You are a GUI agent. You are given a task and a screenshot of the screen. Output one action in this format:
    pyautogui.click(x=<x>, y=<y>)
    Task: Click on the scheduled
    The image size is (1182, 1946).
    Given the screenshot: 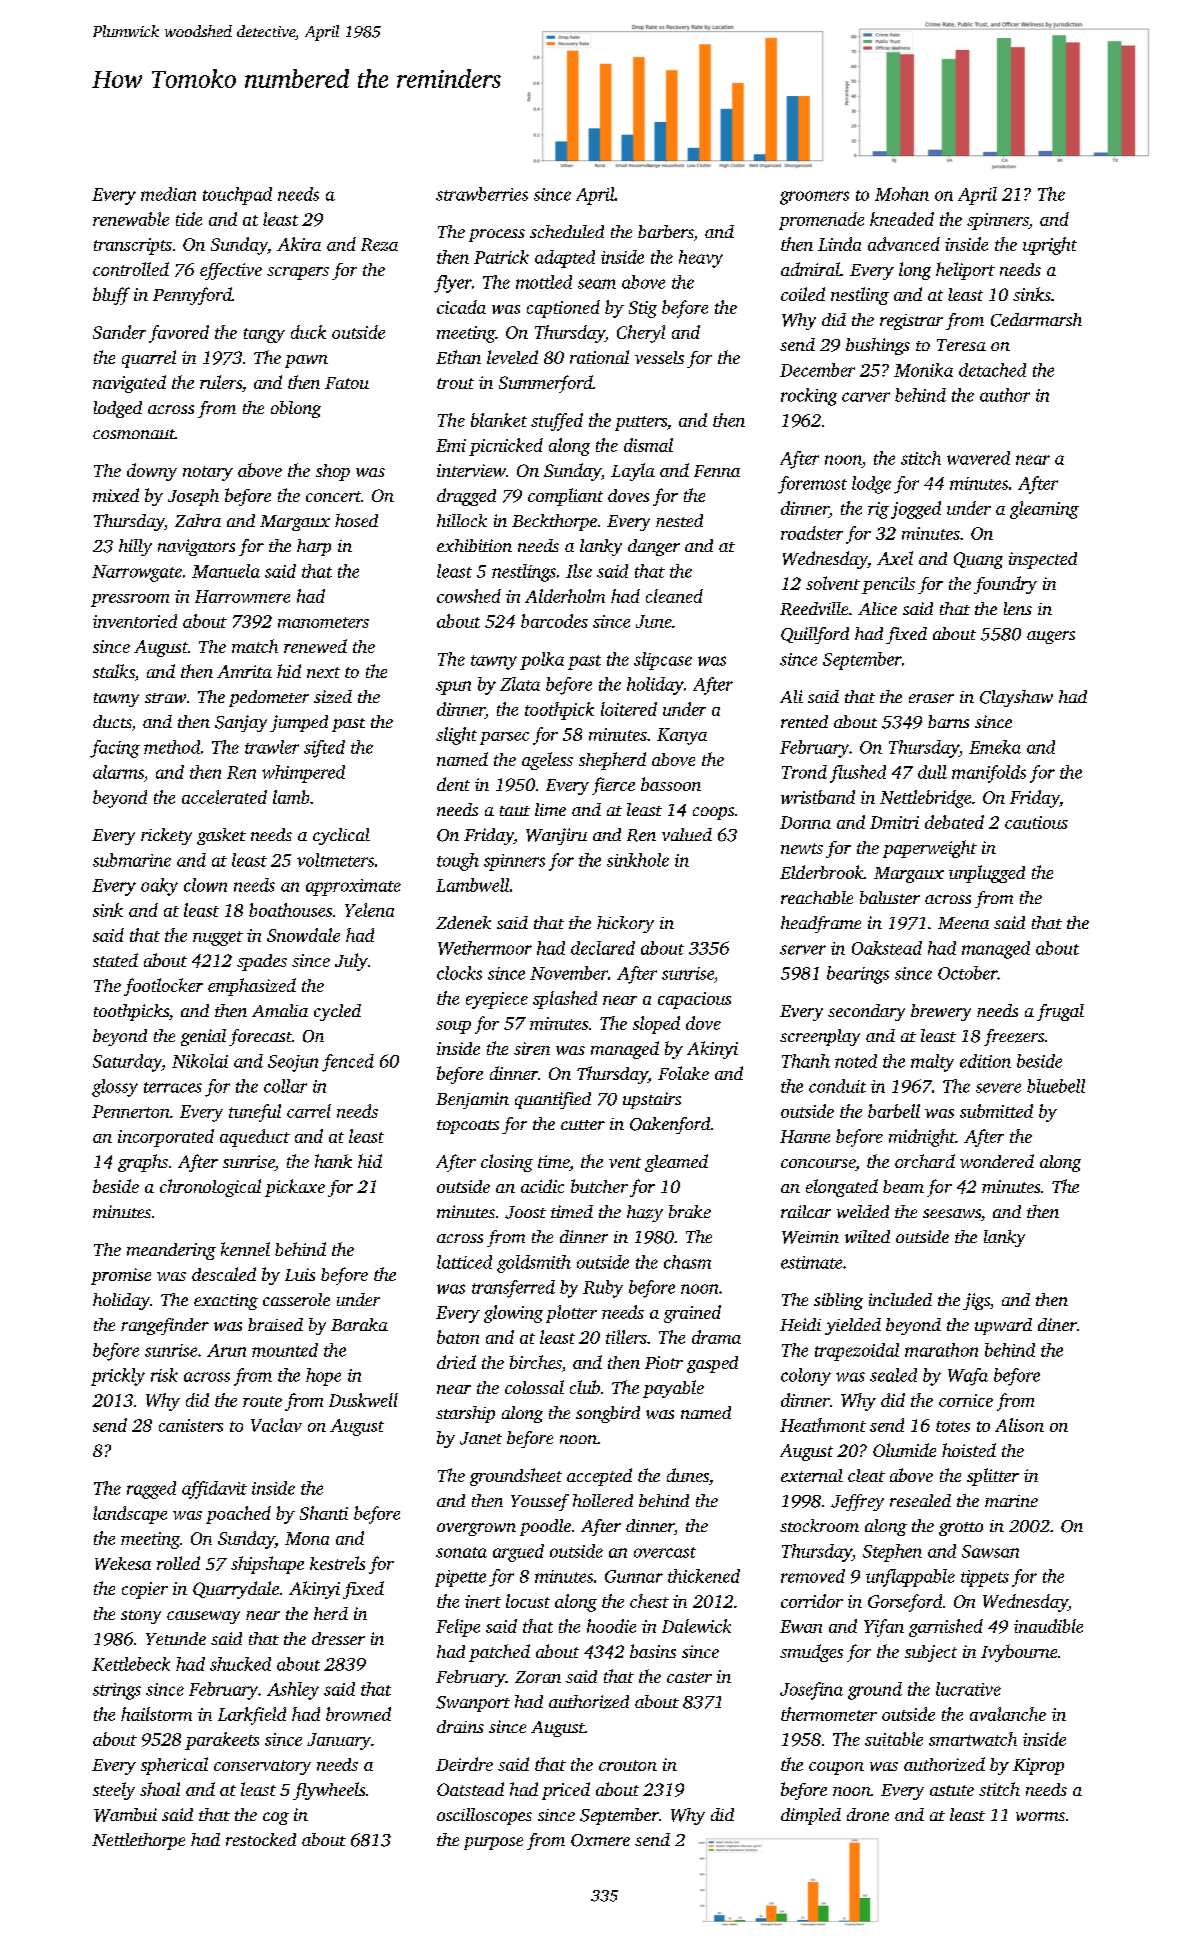 What is the action you would take?
    pyautogui.click(x=567, y=231)
